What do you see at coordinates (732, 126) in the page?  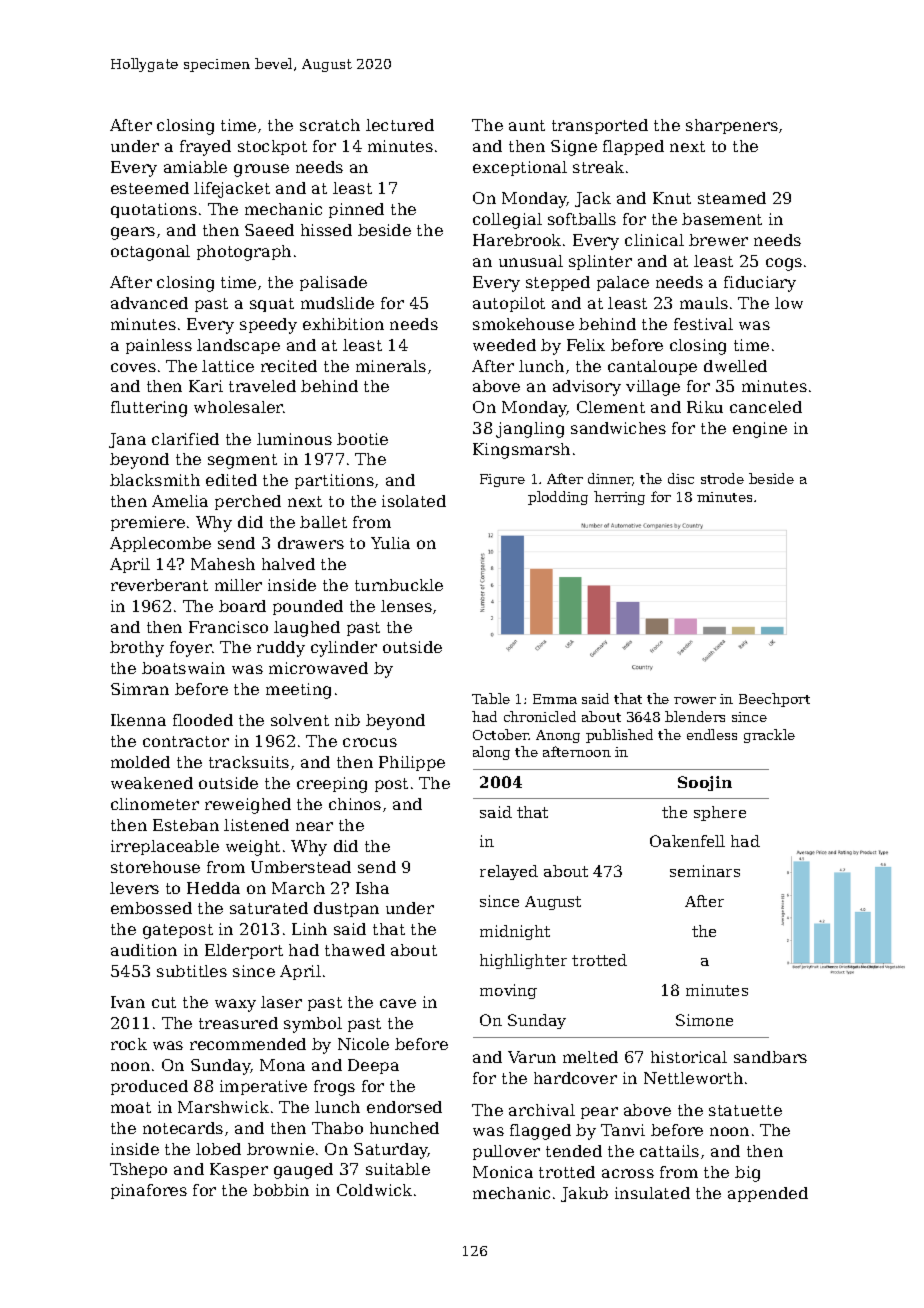 I see `sharpeners` at bounding box center [732, 126].
